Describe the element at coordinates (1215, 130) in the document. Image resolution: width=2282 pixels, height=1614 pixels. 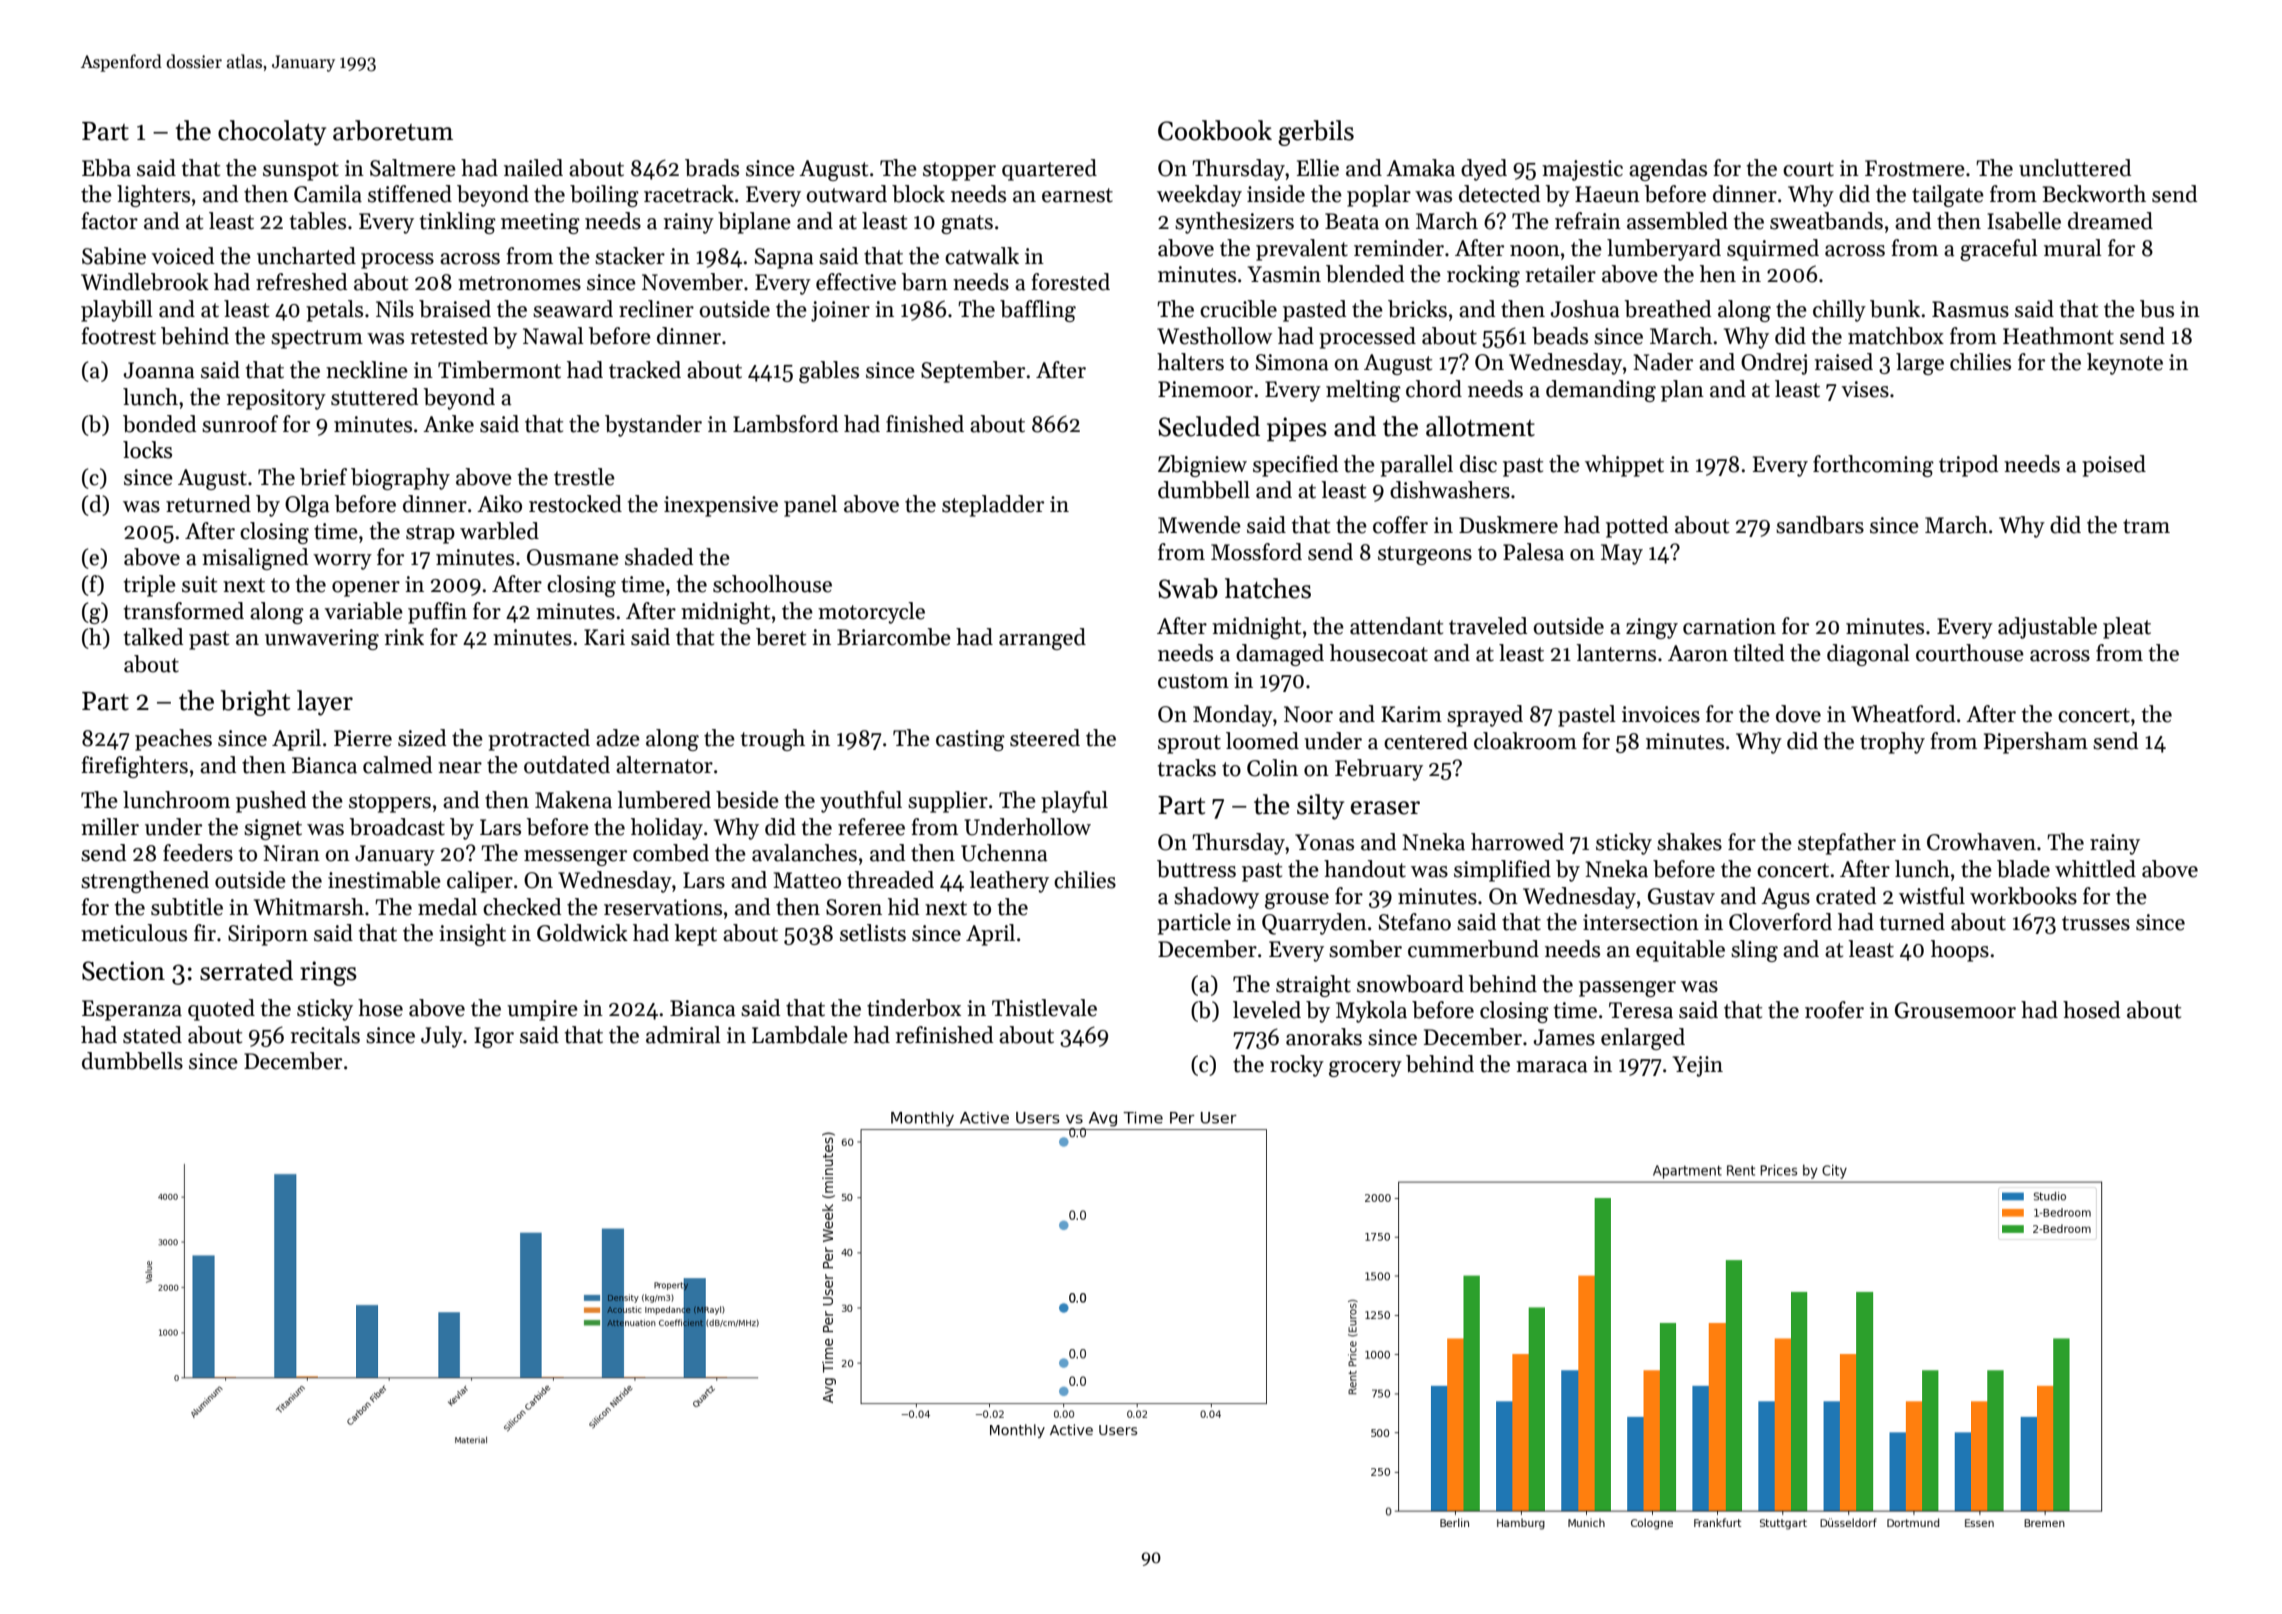
I see `Cookbook` at that location.
